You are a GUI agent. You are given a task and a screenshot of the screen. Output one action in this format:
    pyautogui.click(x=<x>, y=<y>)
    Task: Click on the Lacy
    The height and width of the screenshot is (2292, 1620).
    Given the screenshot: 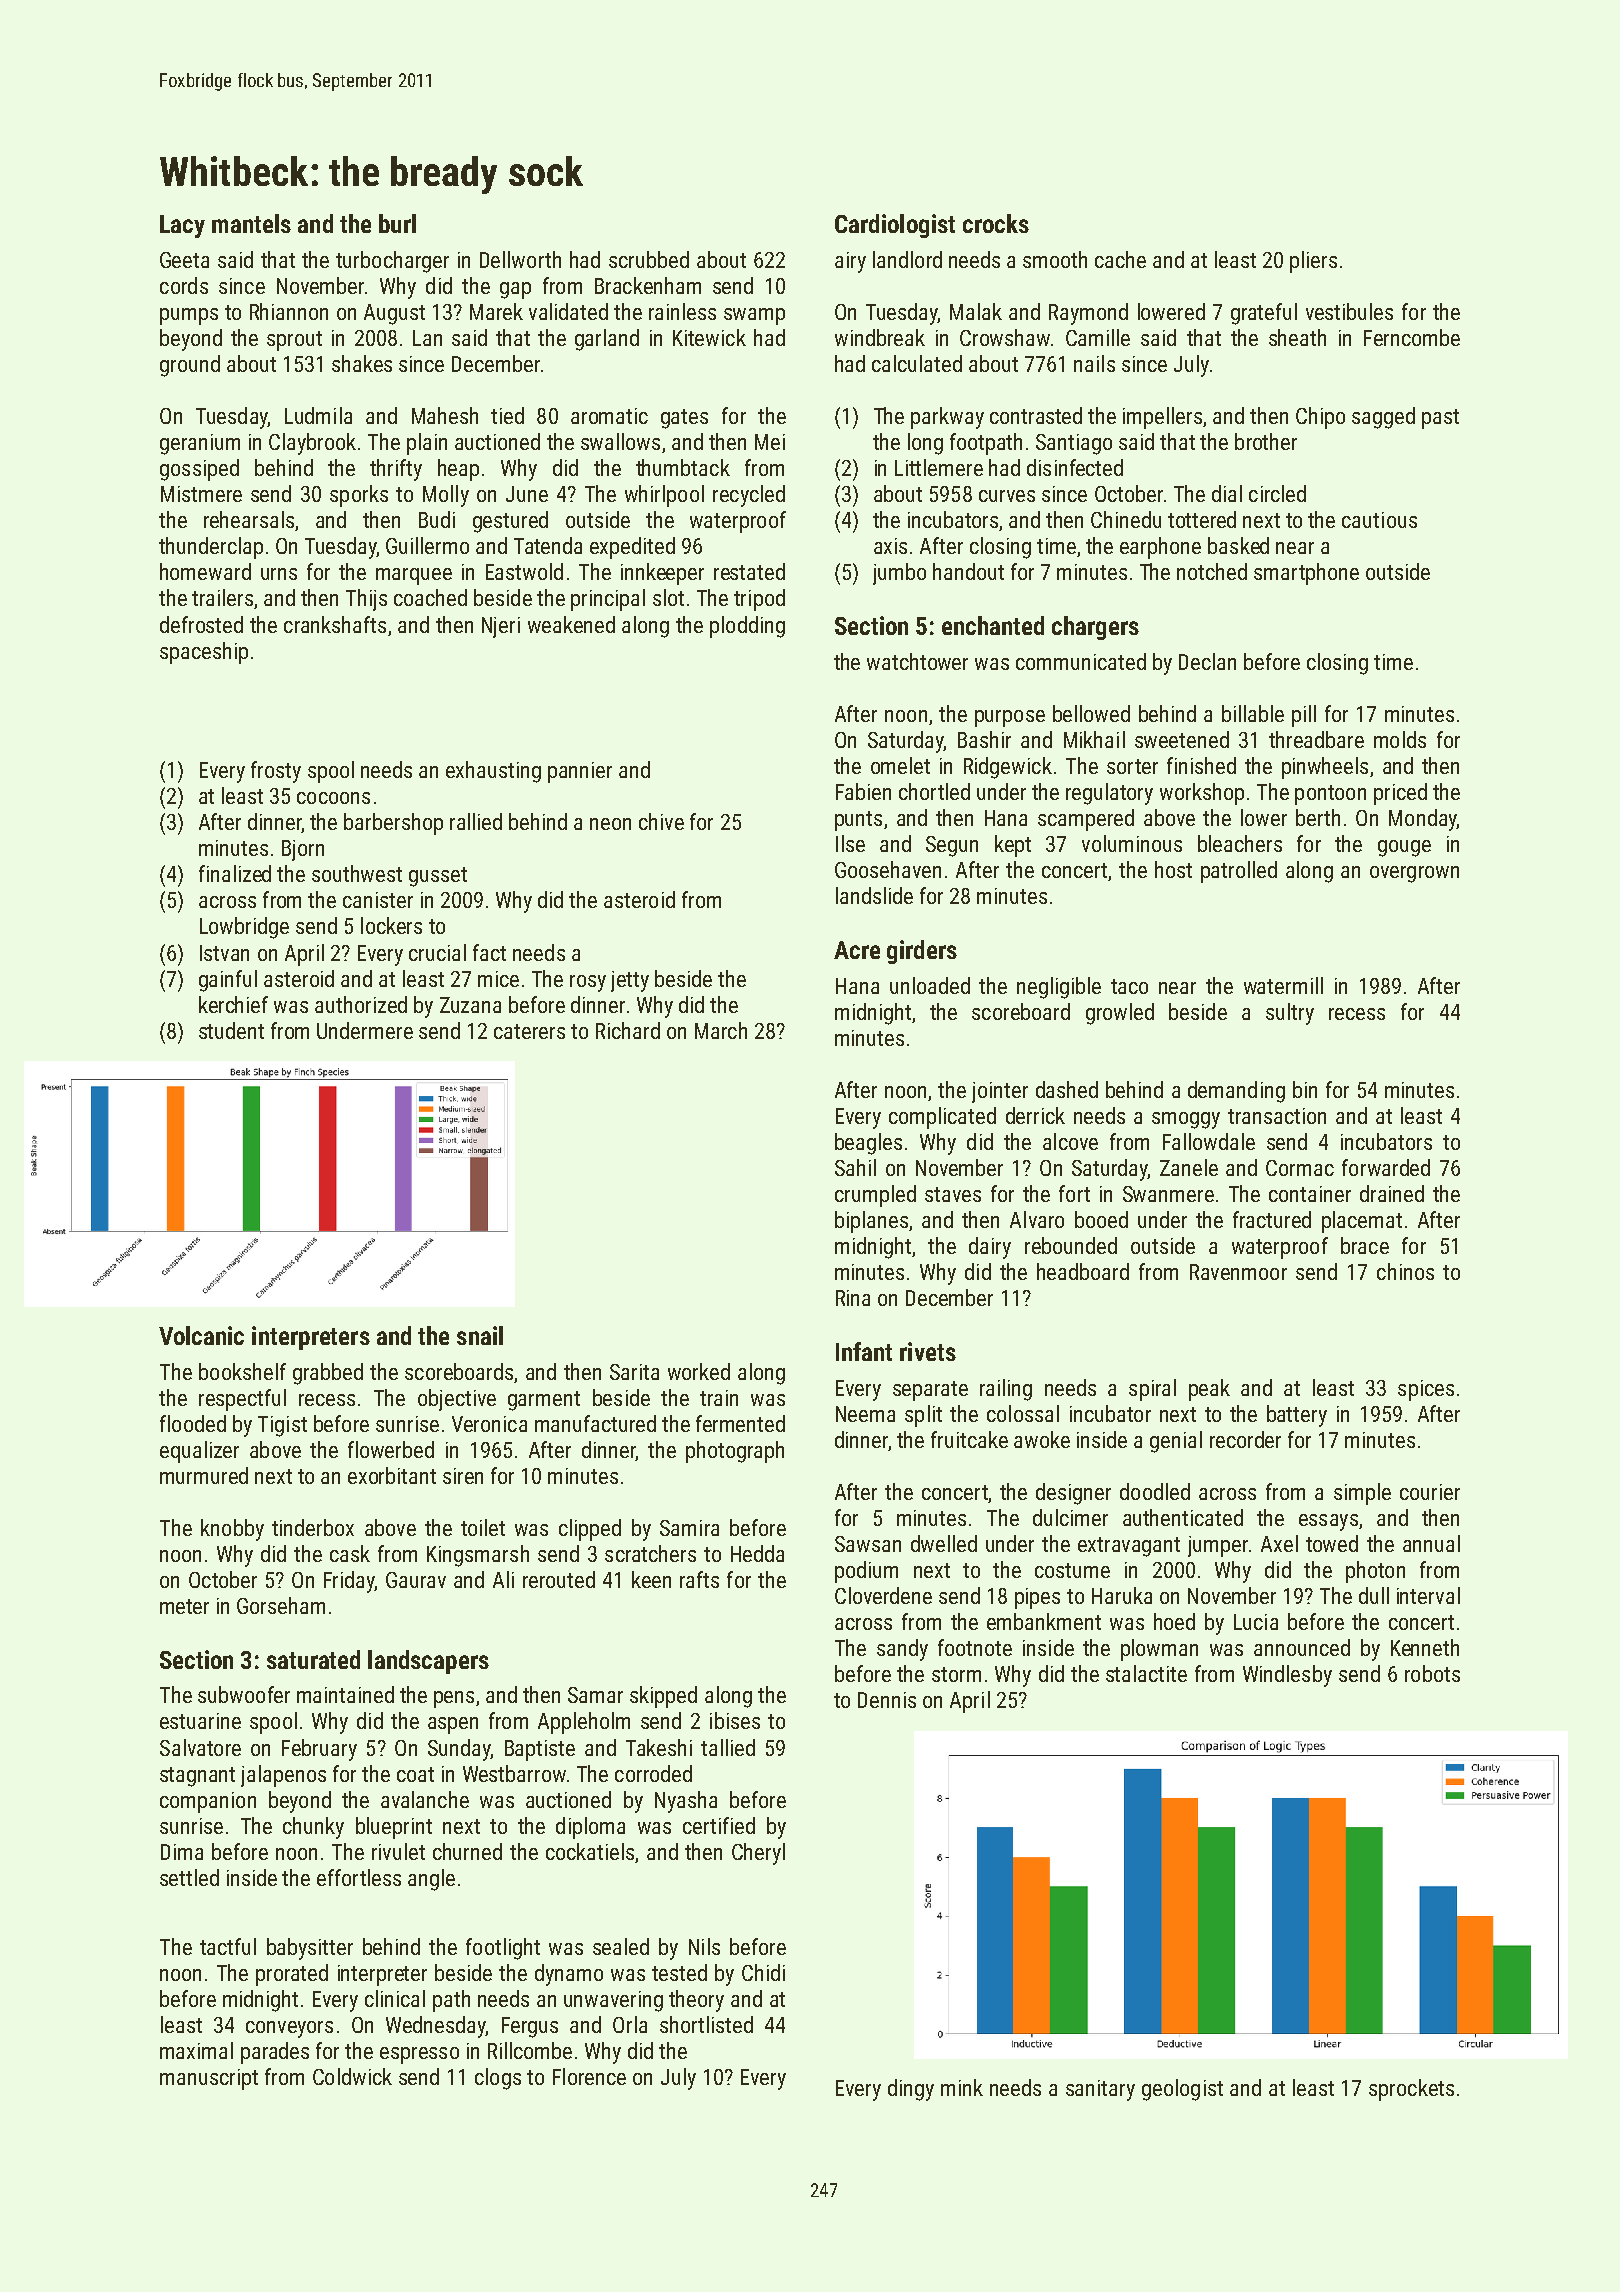 What is the action you would take?
    pyautogui.click(x=182, y=226)
